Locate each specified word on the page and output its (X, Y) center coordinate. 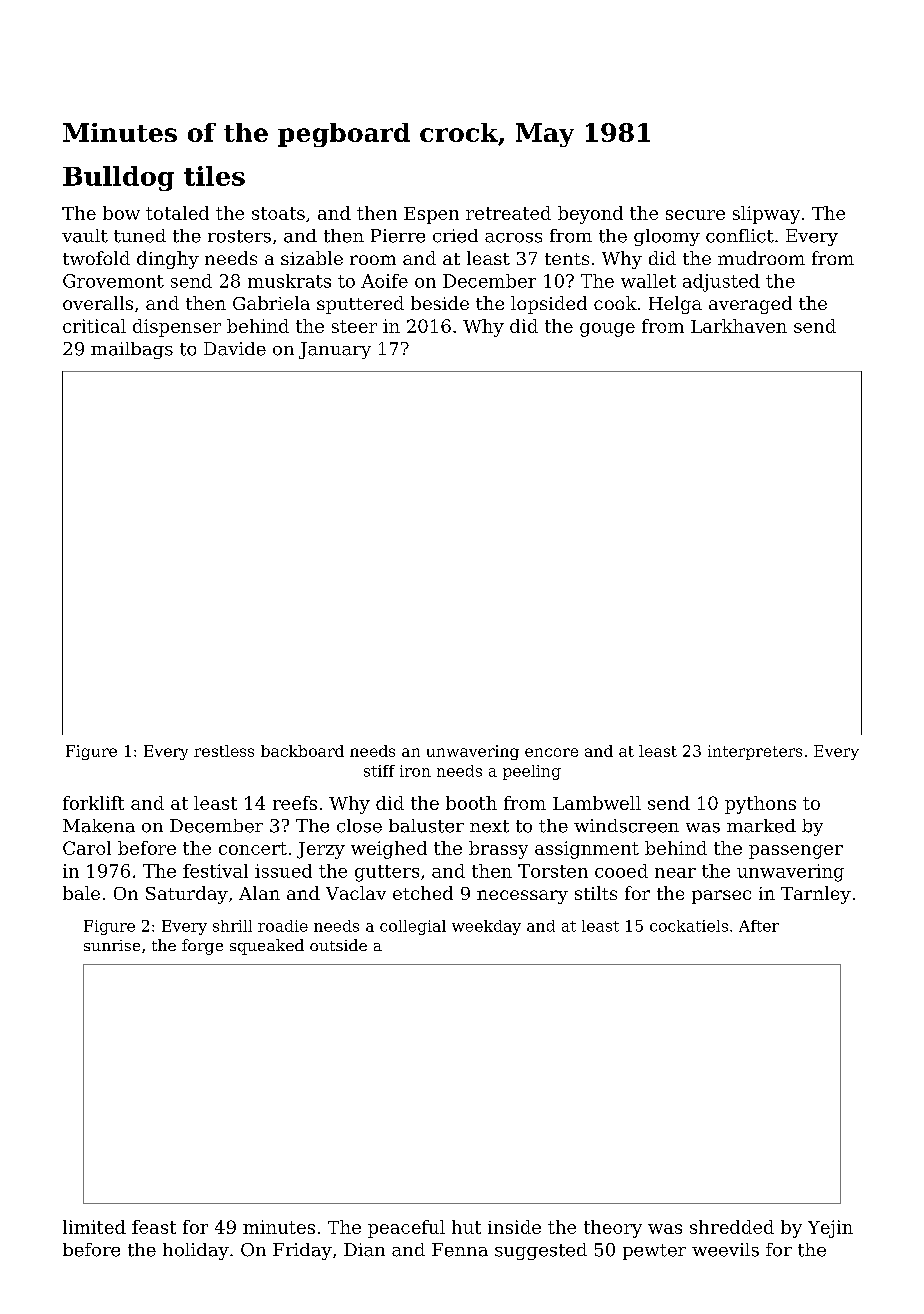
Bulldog (118, 178)
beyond (590, 215)
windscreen (626, 826)
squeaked (267, 947)
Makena (99, 826)
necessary (522, 897)
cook (615, 303)
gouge (607, 330)
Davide (235, 349)
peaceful (406, 1229)
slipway (766, 215)
